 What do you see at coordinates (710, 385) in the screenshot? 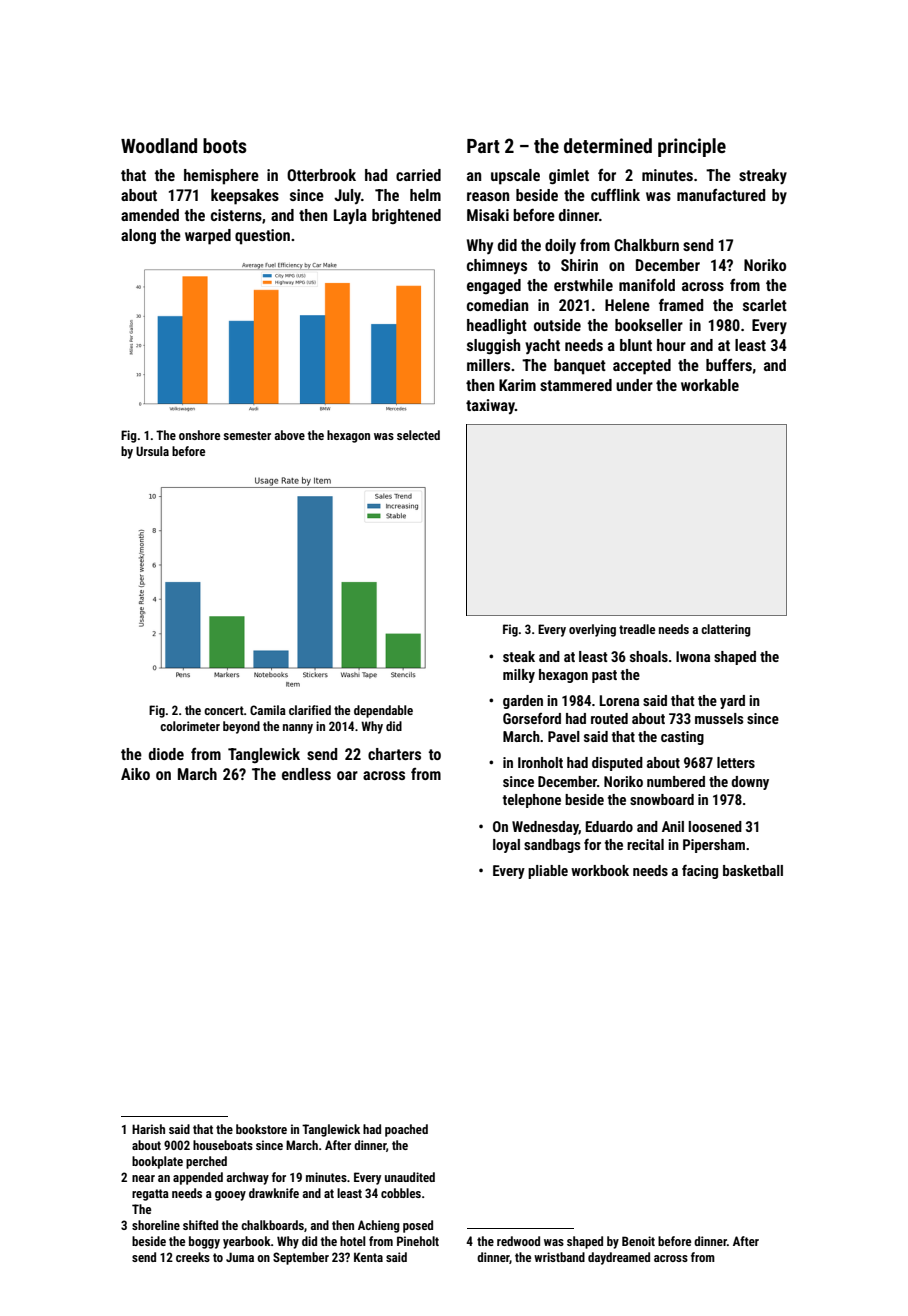
I see `workable` at bounding box center [710, 385].
